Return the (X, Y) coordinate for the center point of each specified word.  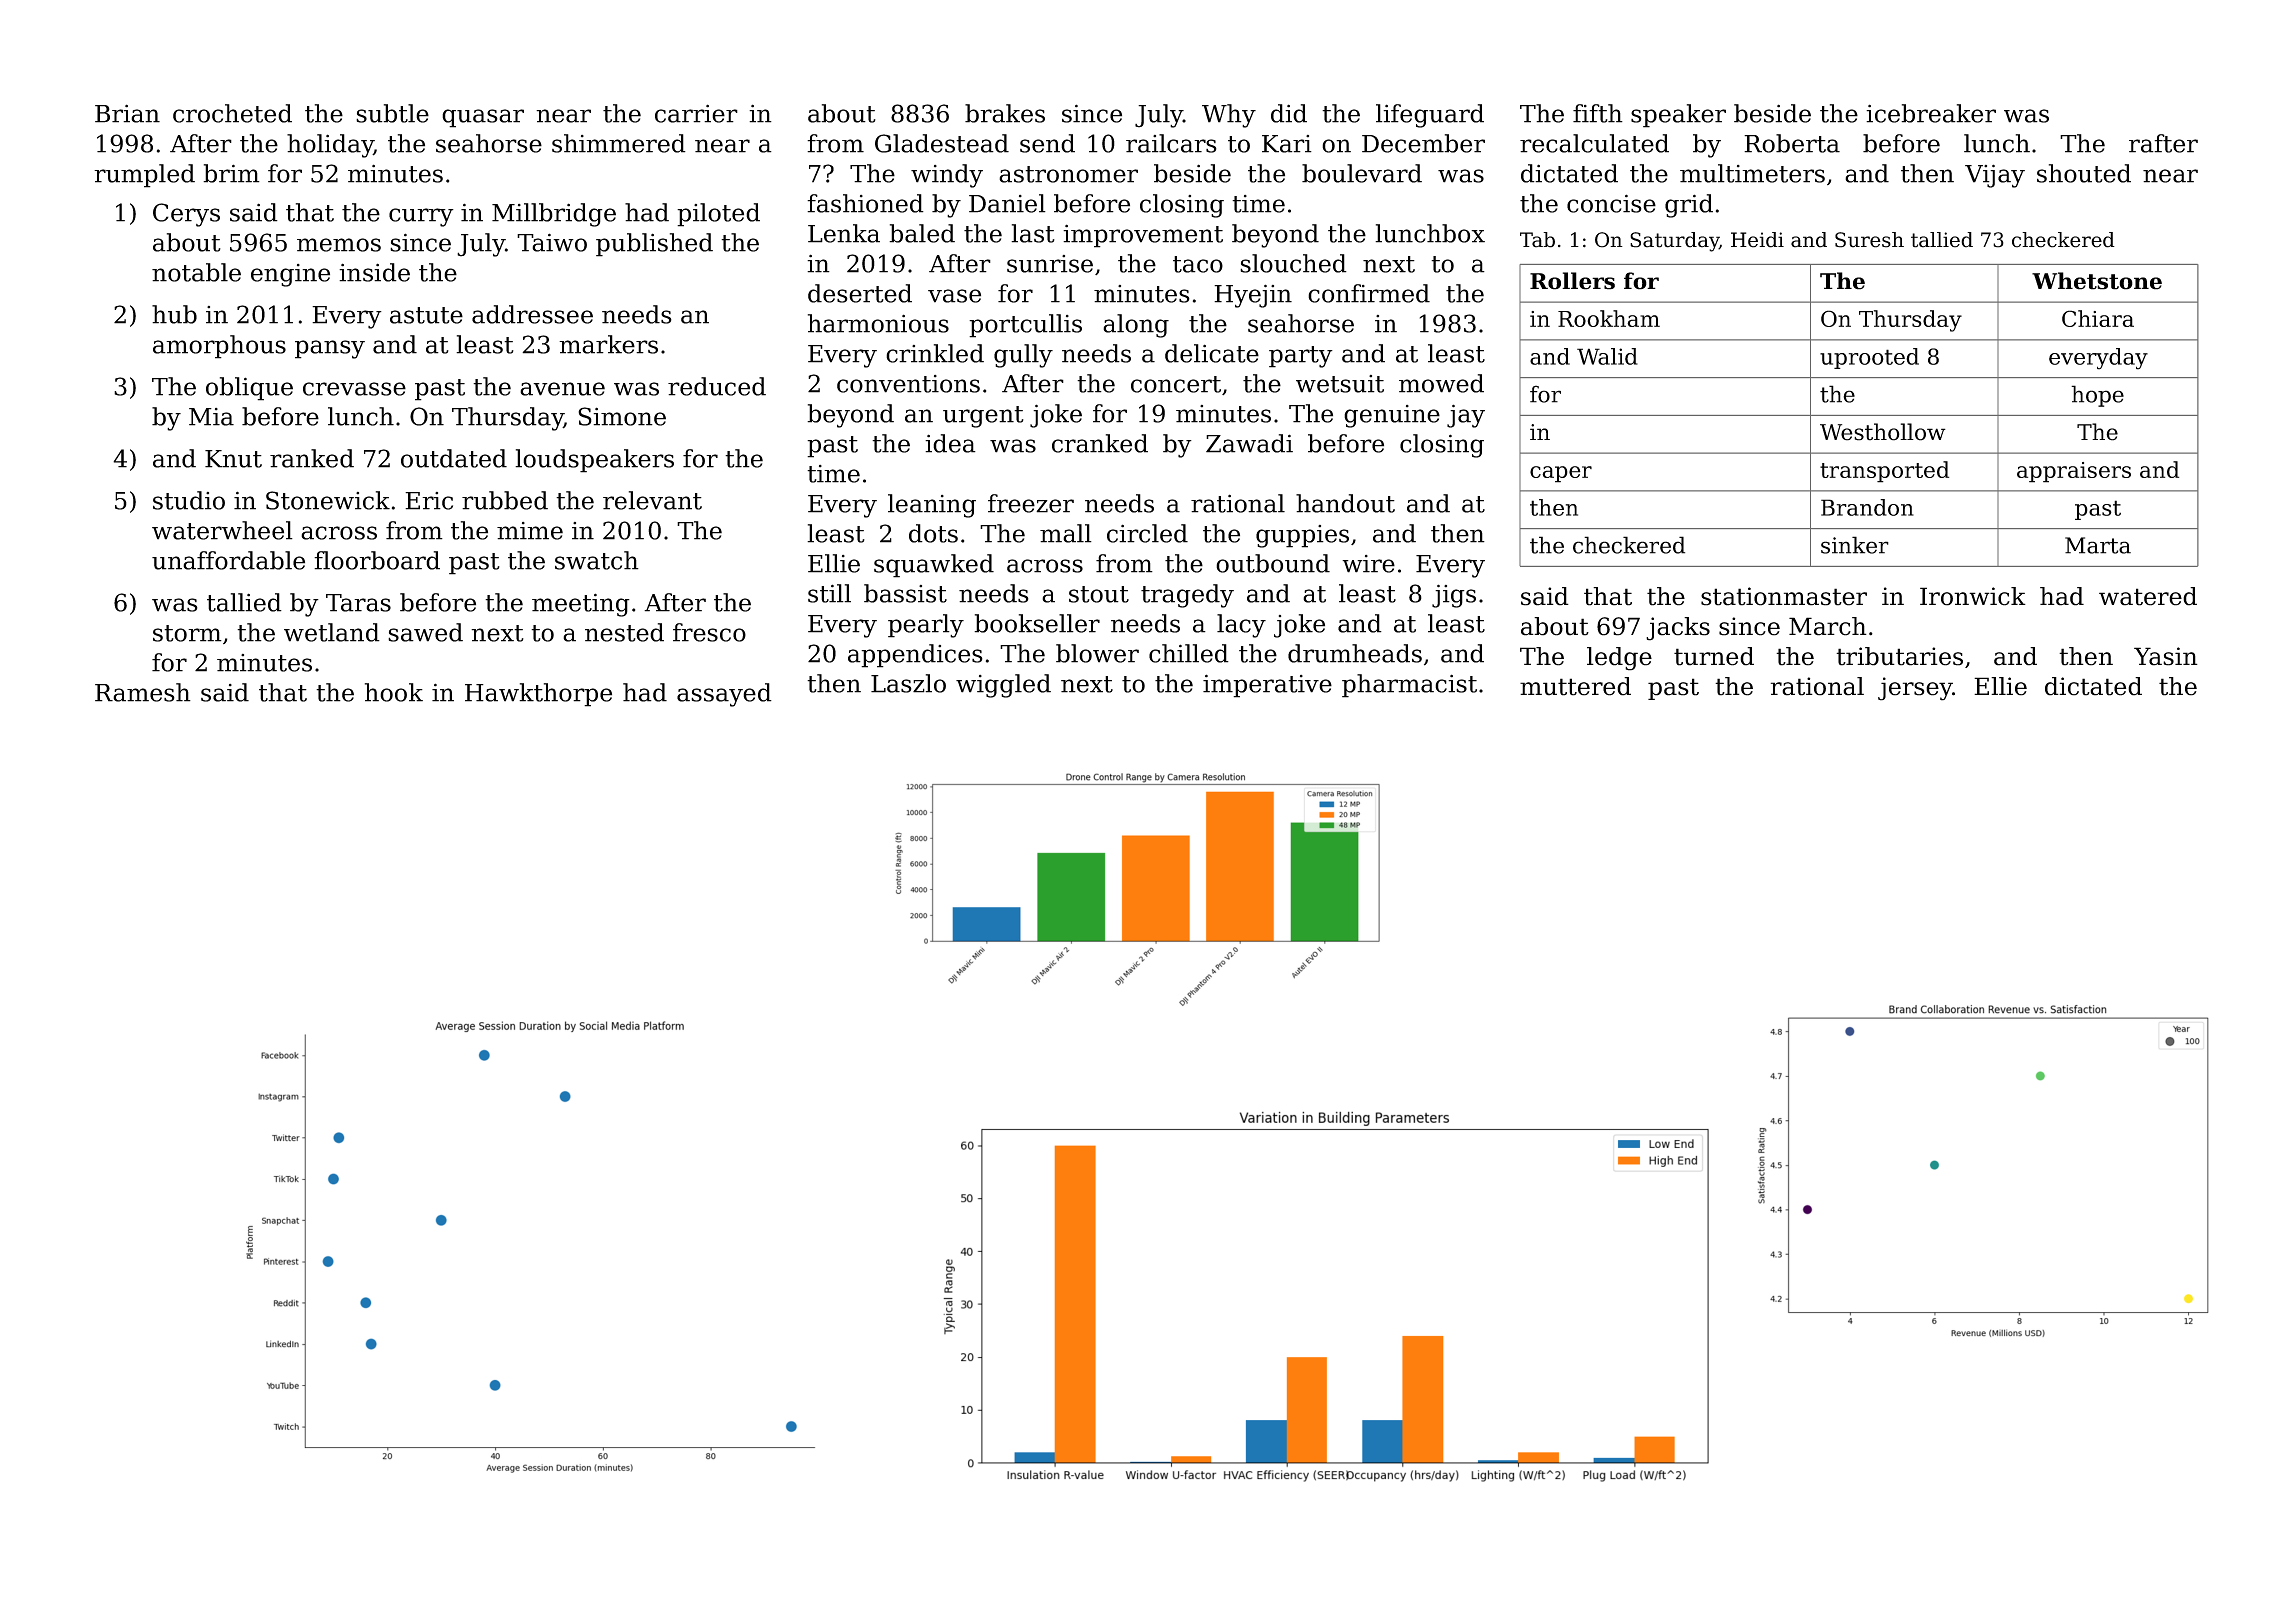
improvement (1143, 236)
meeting (581, 605)
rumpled (144, 176)
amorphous (219, 347)
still (829, 593)
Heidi (1757, 240)
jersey (1915, 689)
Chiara (2098, 318)
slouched (1293, 263)
